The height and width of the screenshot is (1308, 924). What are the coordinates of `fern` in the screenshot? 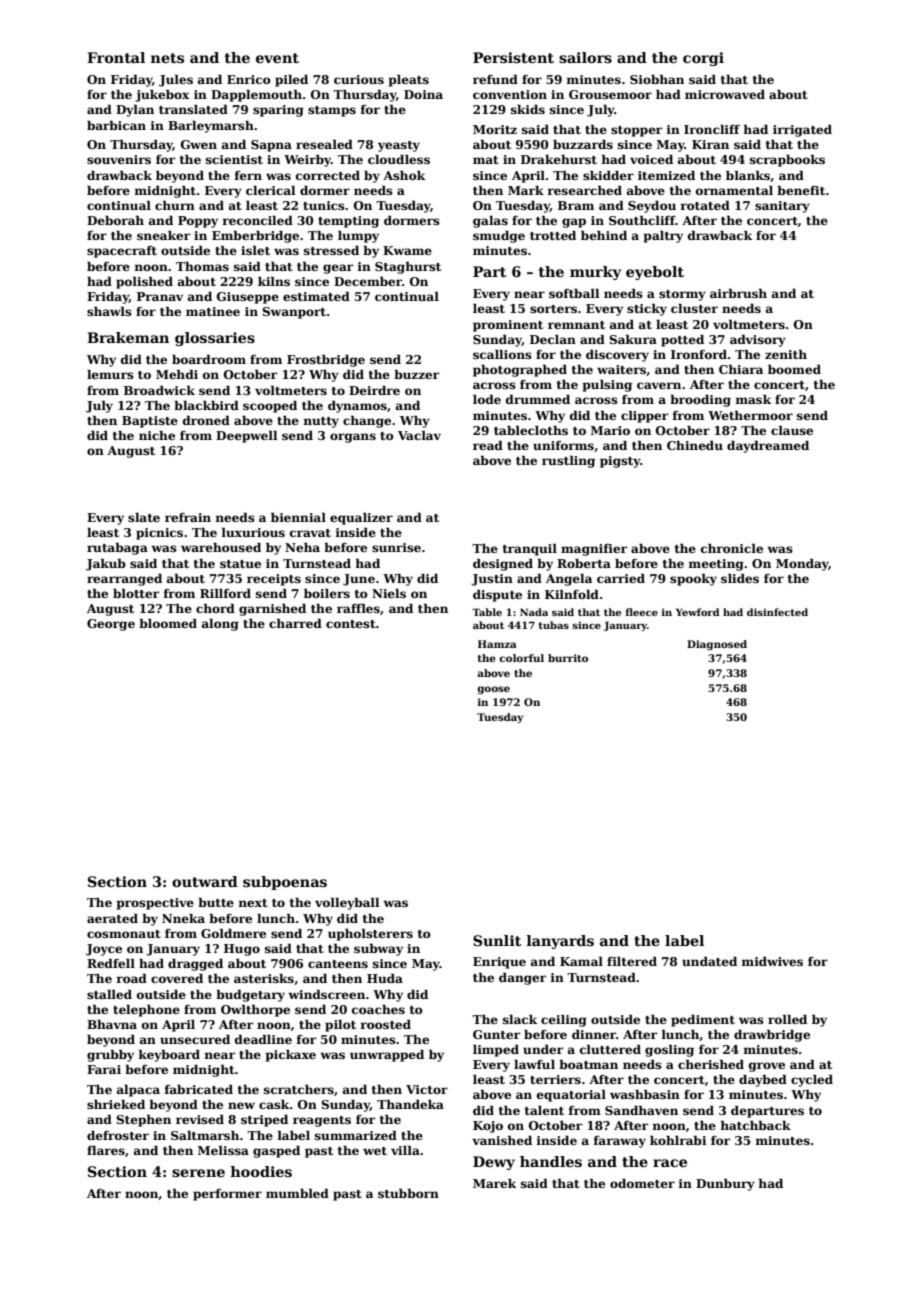 It's located at (248, 175).
